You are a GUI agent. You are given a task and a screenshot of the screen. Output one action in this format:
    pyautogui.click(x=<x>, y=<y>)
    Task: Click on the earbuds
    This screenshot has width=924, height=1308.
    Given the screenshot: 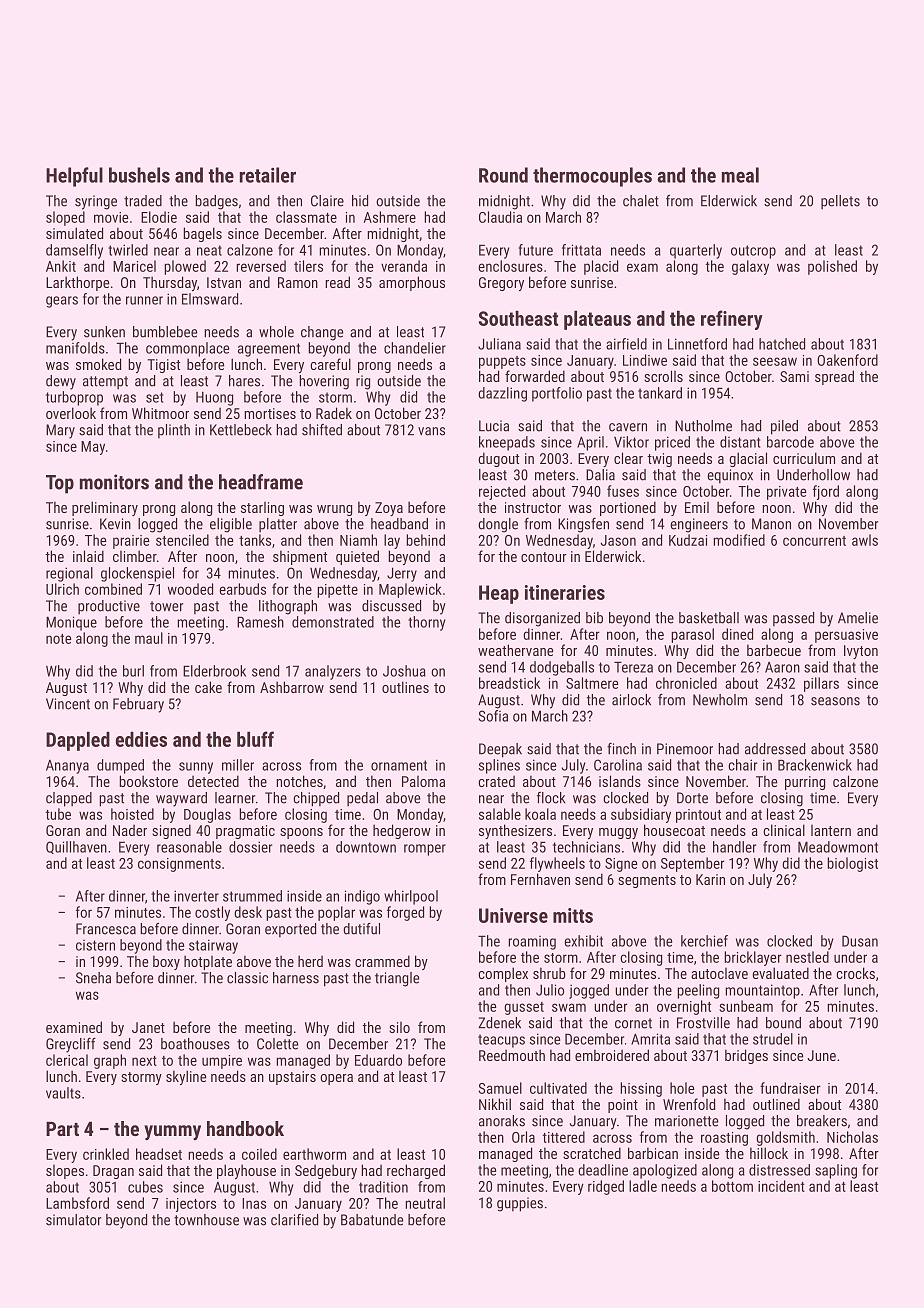 What is the action you would take?
    pyautogui.click(x=242, y=589)
